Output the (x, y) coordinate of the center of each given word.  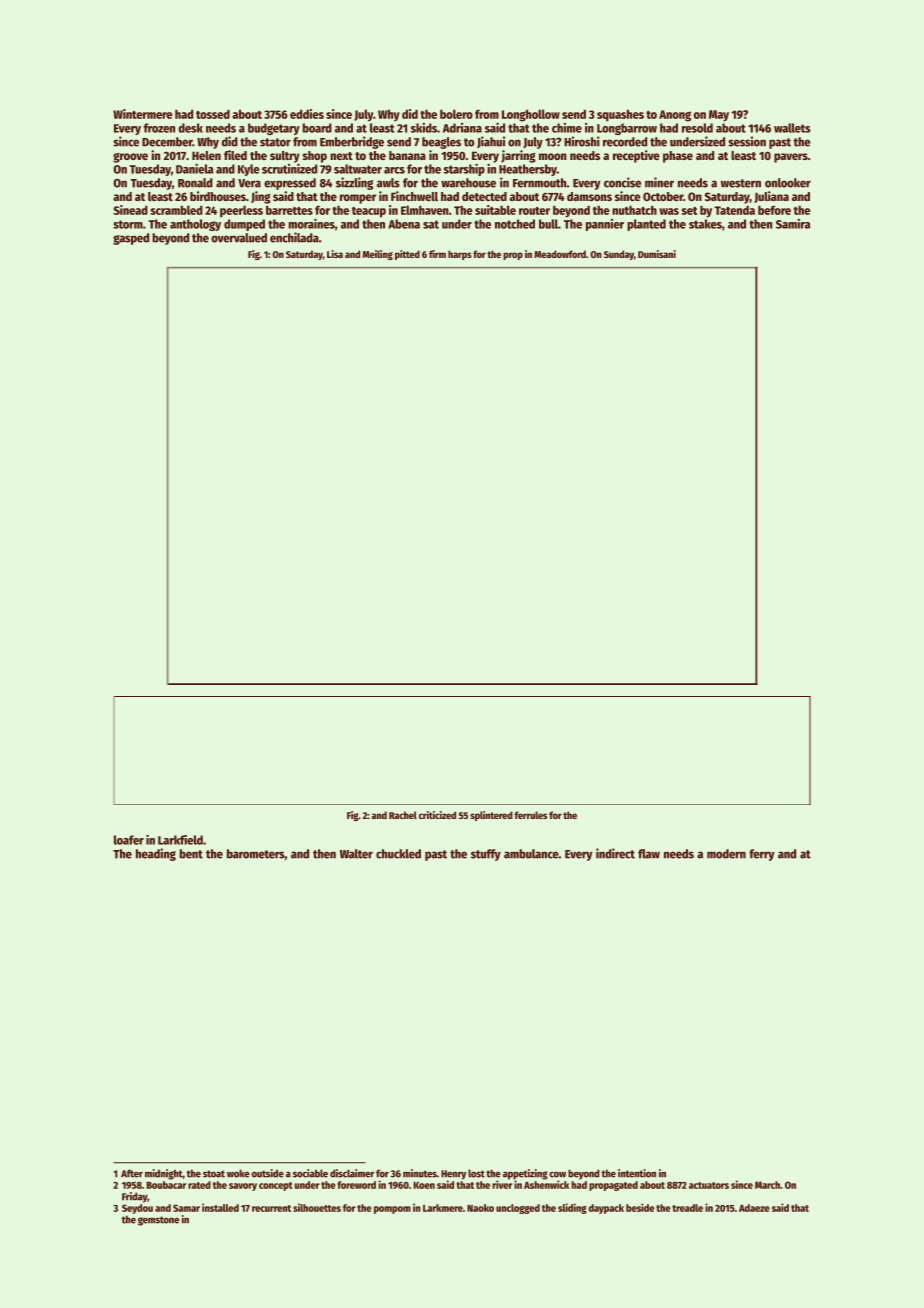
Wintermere (143, 114)
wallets (792, 128)
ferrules (530, 815)
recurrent (271, 1208)
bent (191, 854)
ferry (762, 855)
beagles (441, 143)
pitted (407, 255)
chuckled (398, 854)
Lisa (335, 254)
